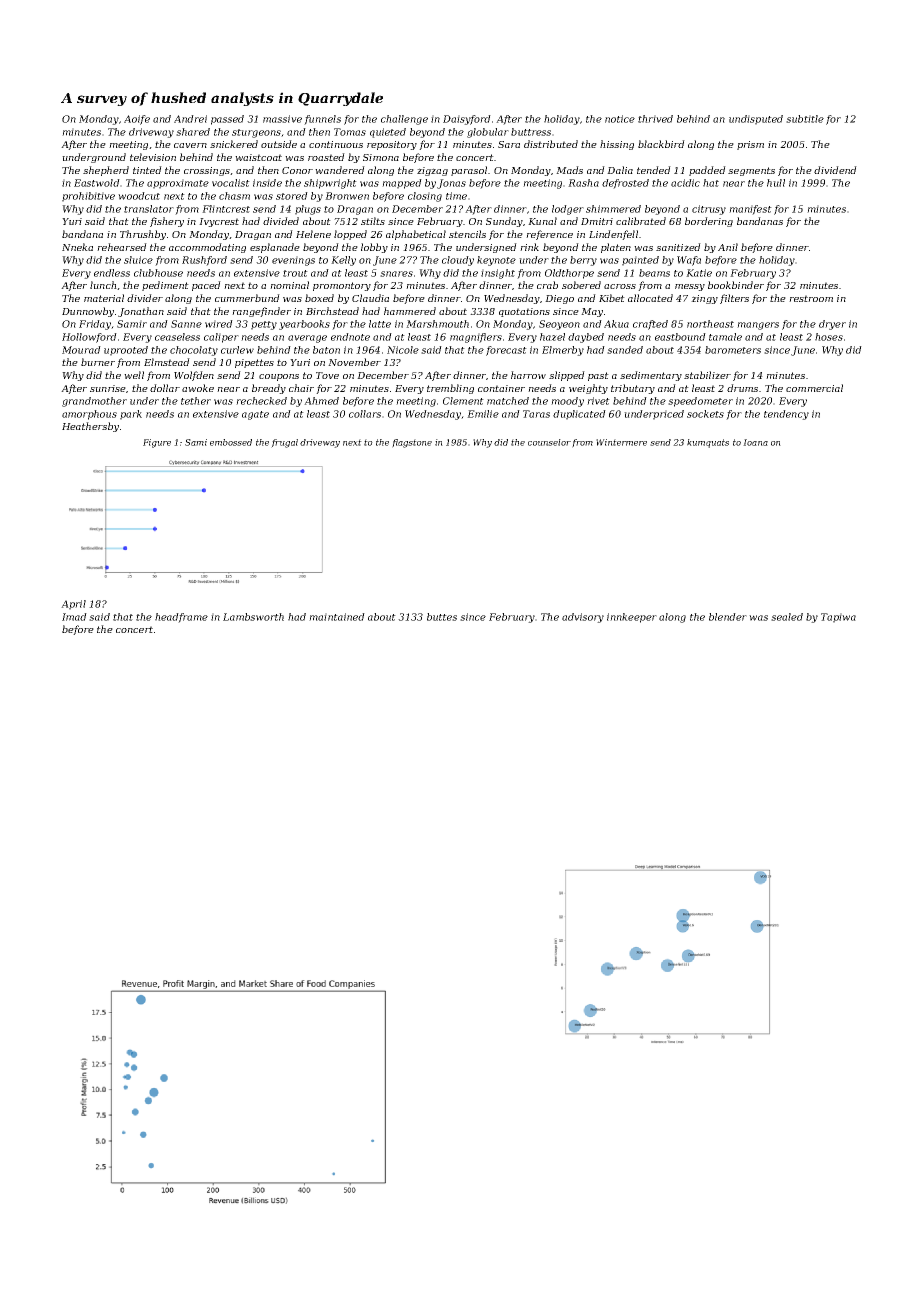 The image size is (924, 1308). What do you see at coordinates (641, 221) in the document?
I see `calibrated` at bounding box center [641, 221].
